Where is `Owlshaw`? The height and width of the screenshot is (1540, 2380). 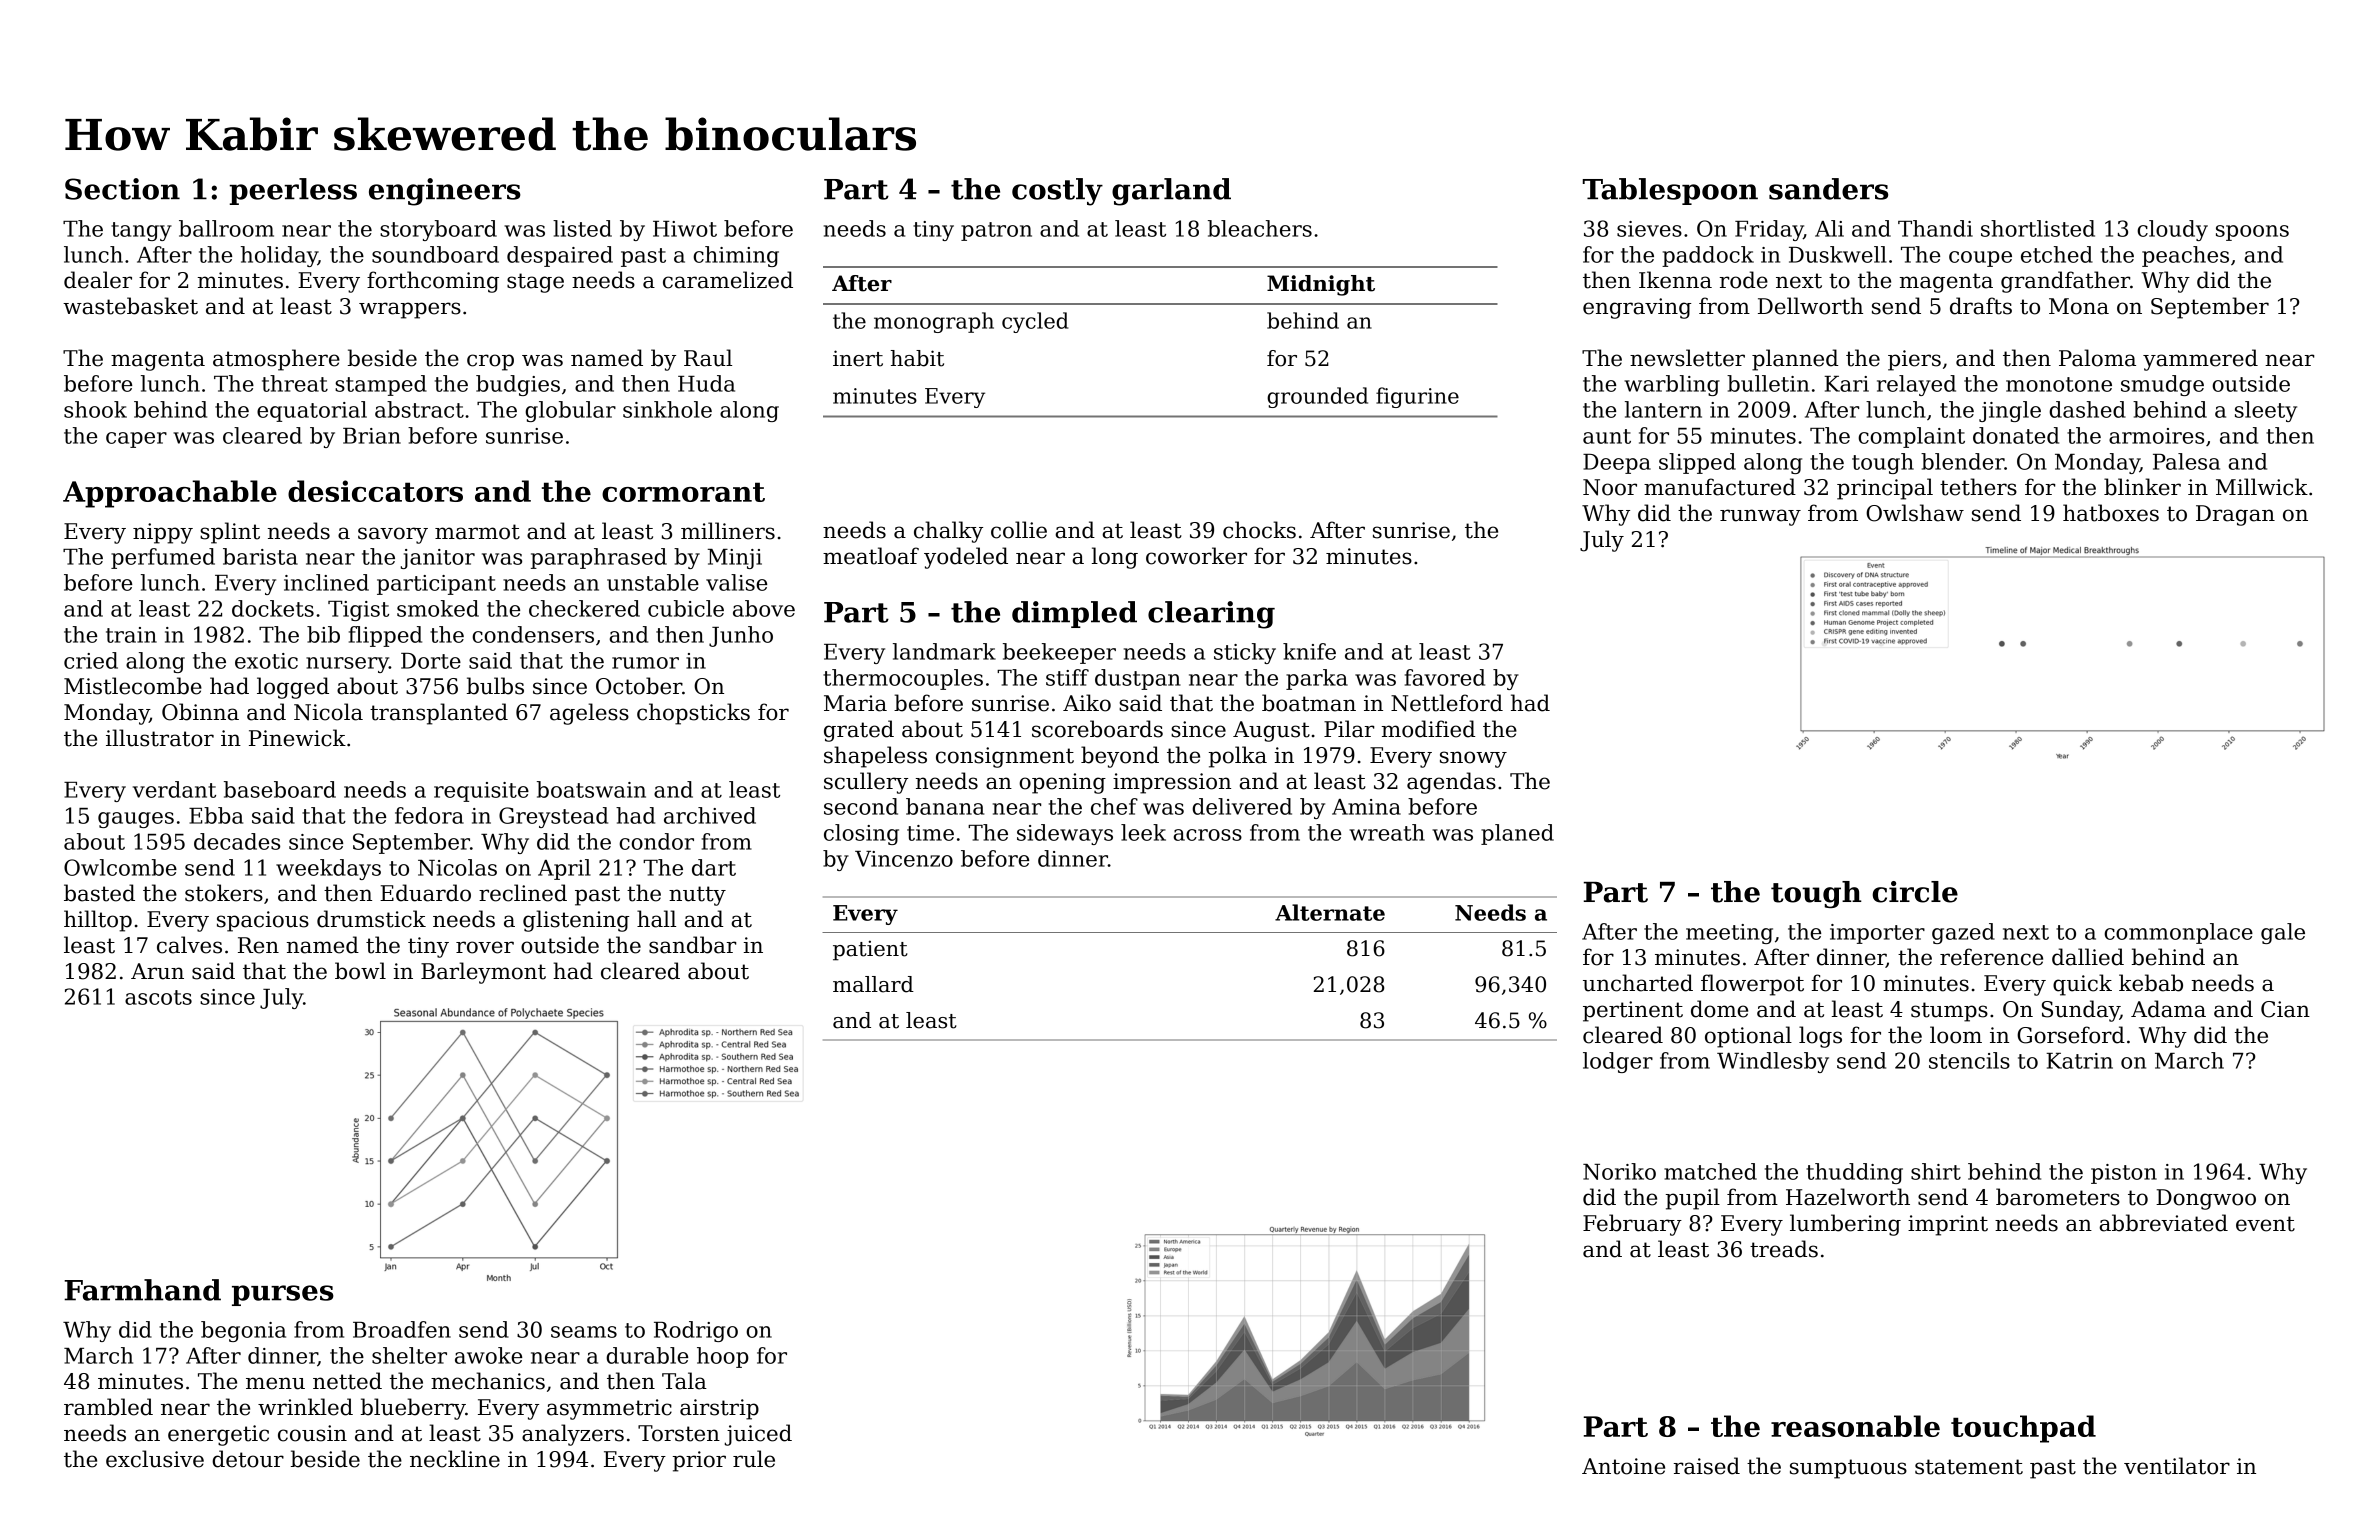
Owlshaw is located at coordinates (1915, 513).
